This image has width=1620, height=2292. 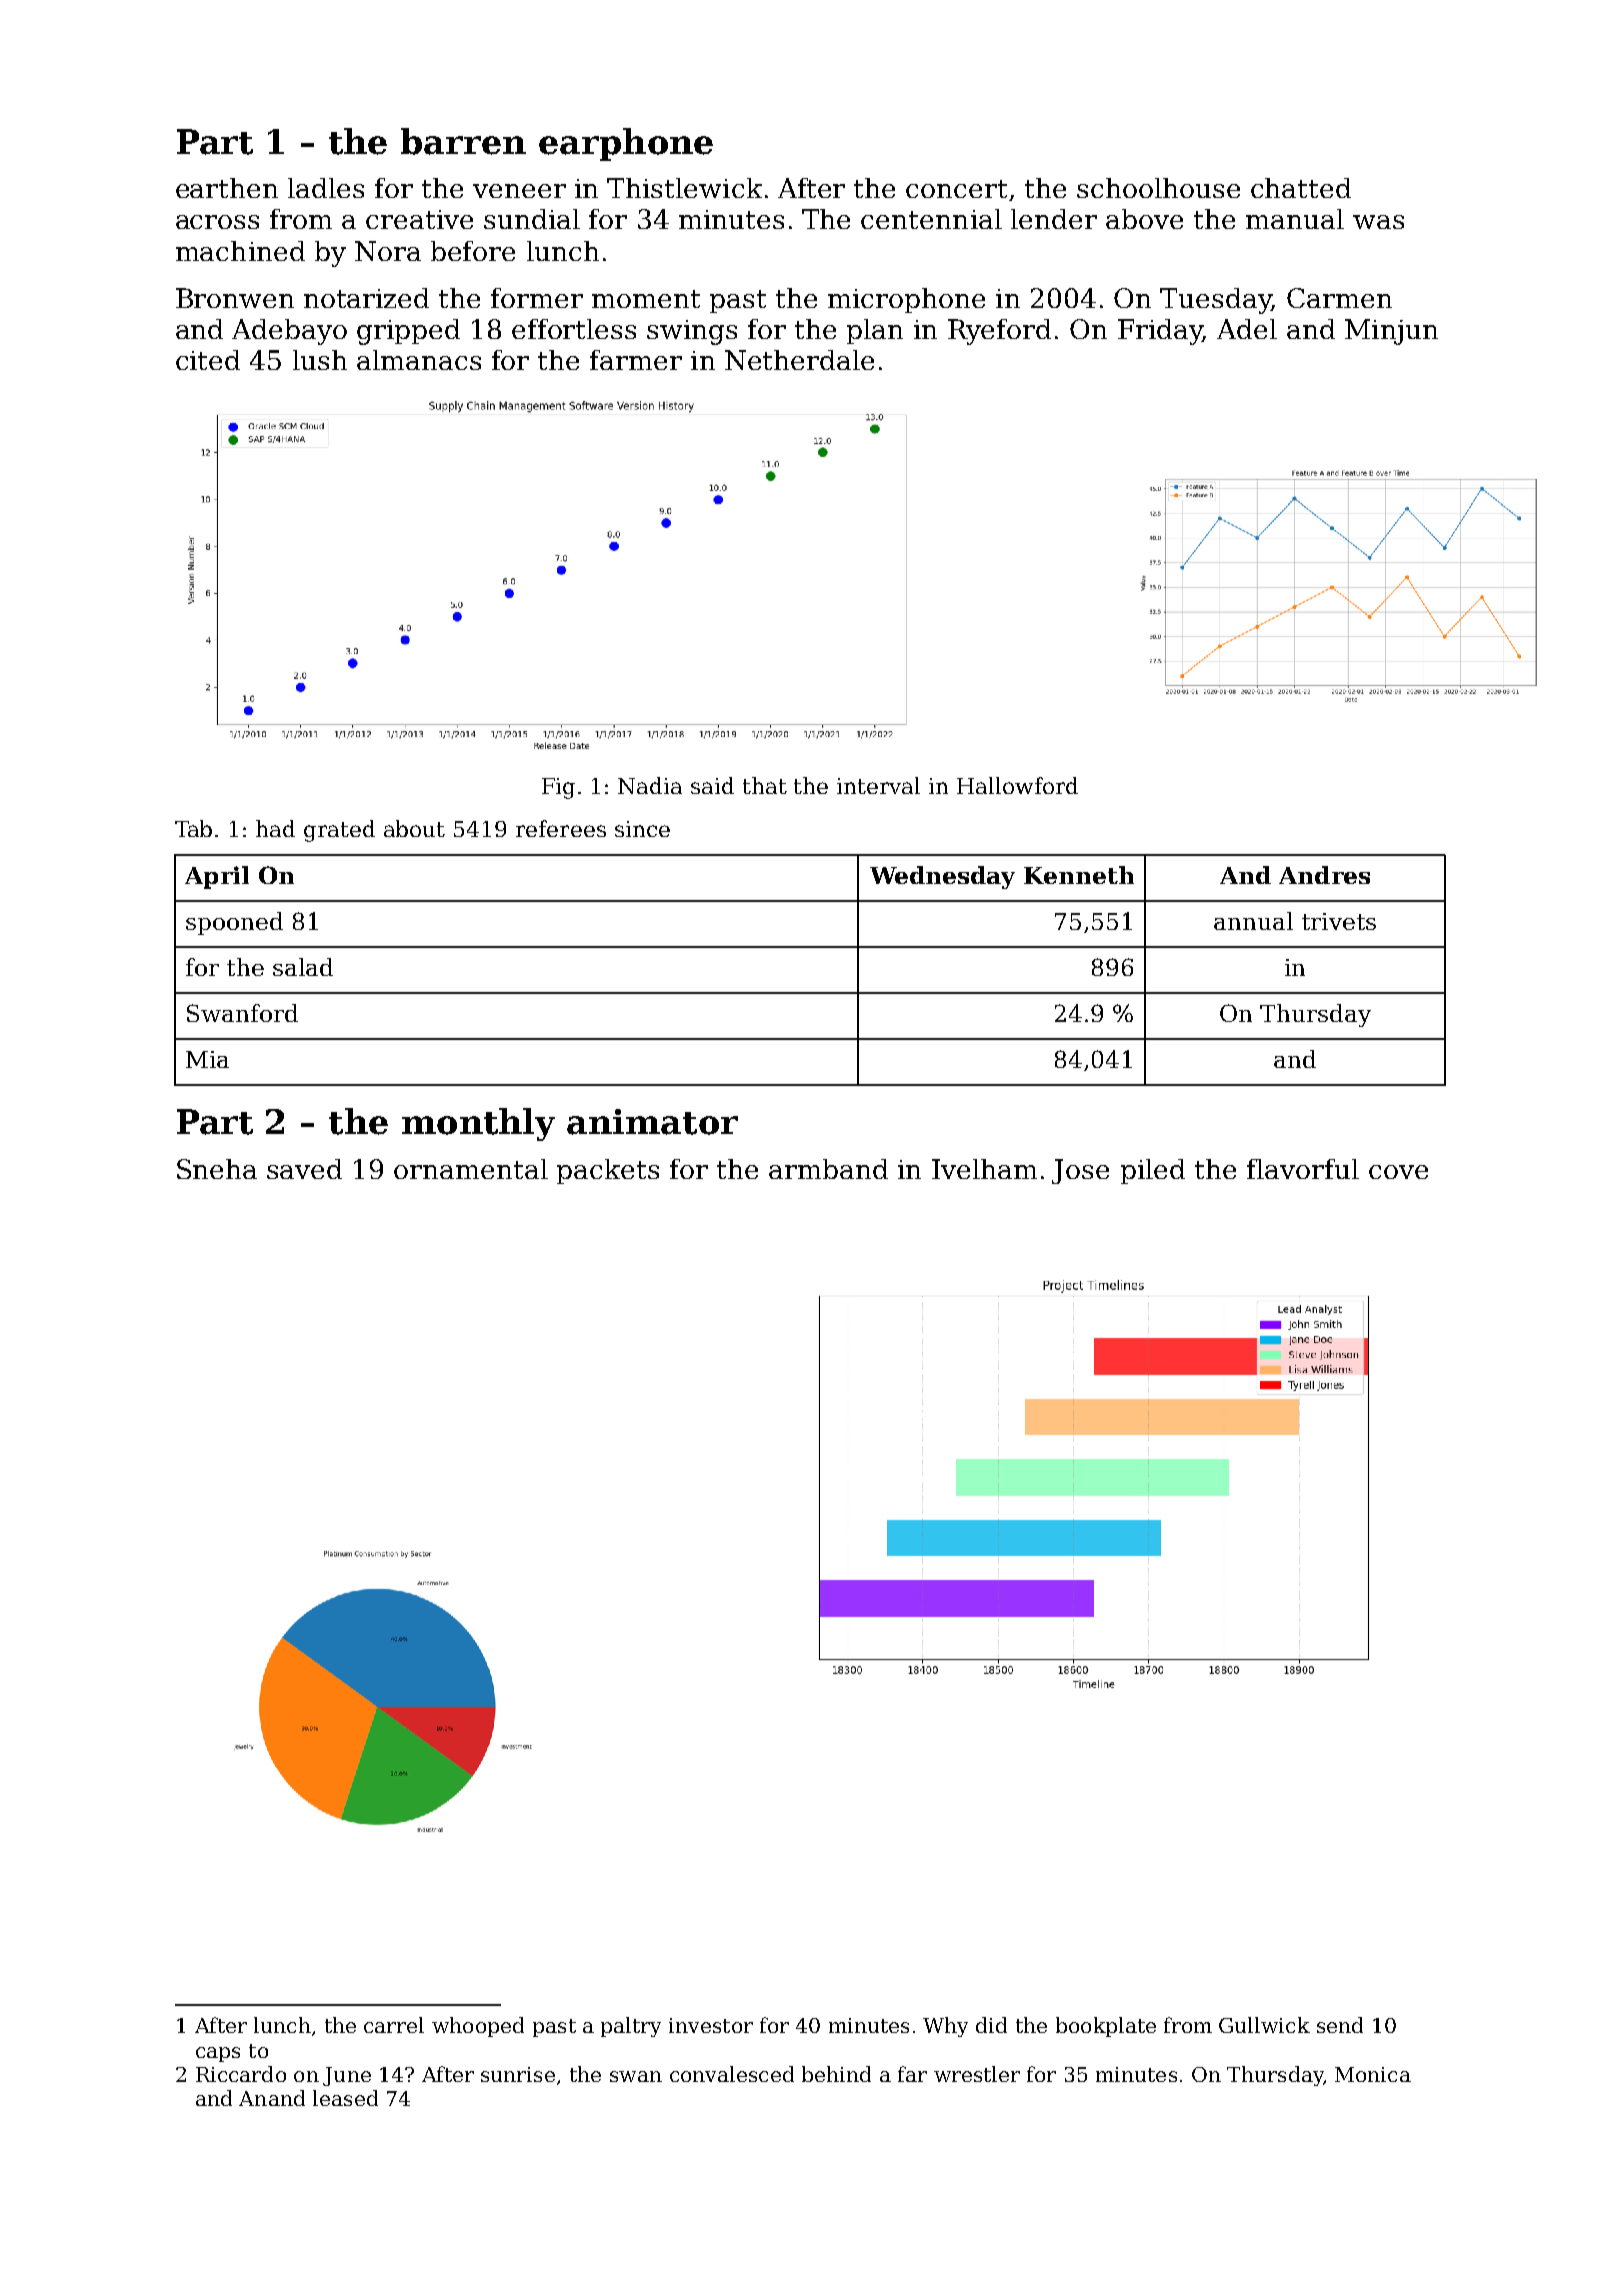 What do you see at coordinates (1247, 329) in the image?
I see `Adel` at bounding box center [1247, 329].
